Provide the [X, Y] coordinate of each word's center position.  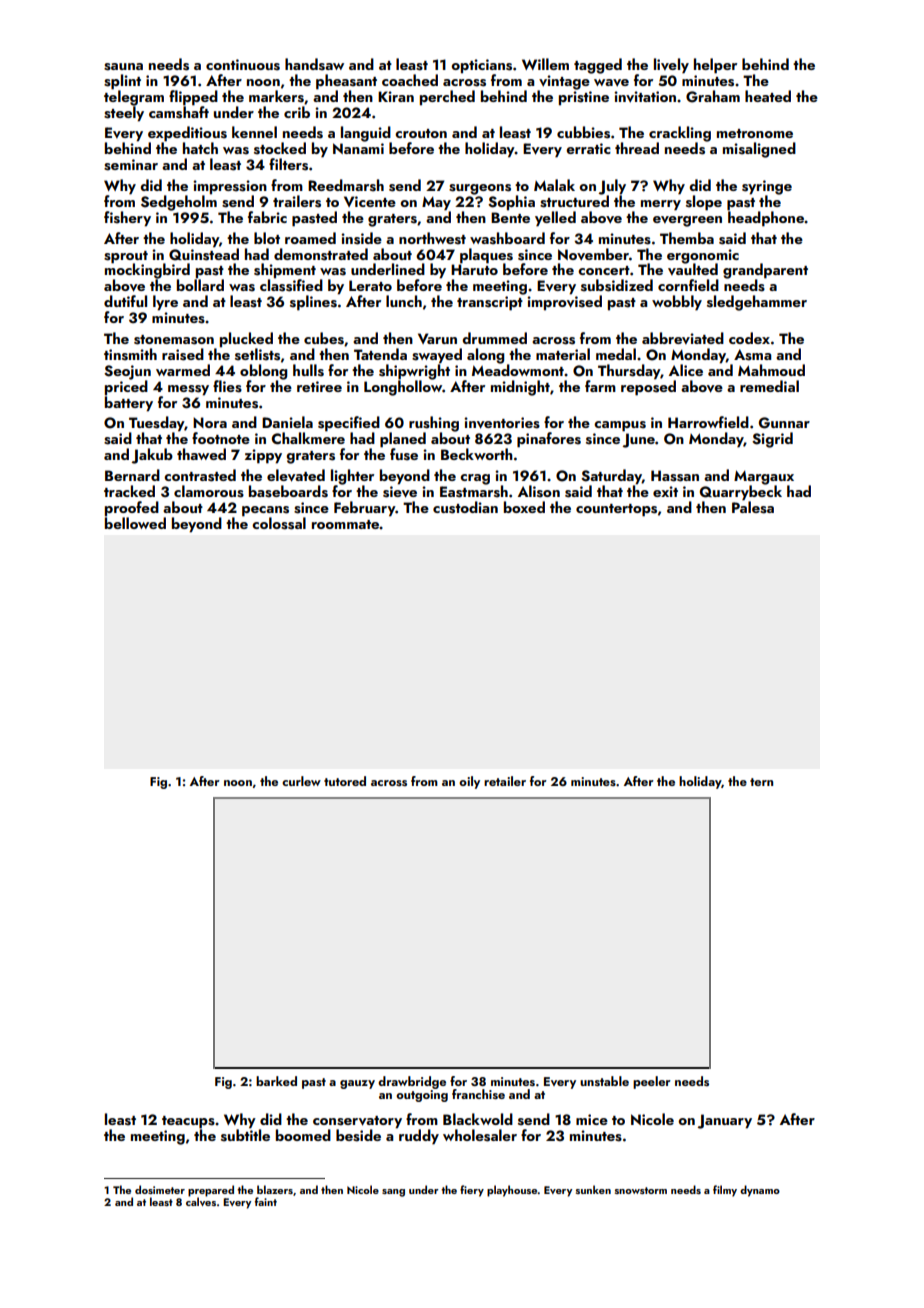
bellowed [135, 523]
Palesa [753, 507]
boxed [524, 507]
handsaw [314, 64]
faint [266, 1201]
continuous [243, 65]
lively [671, 66]
